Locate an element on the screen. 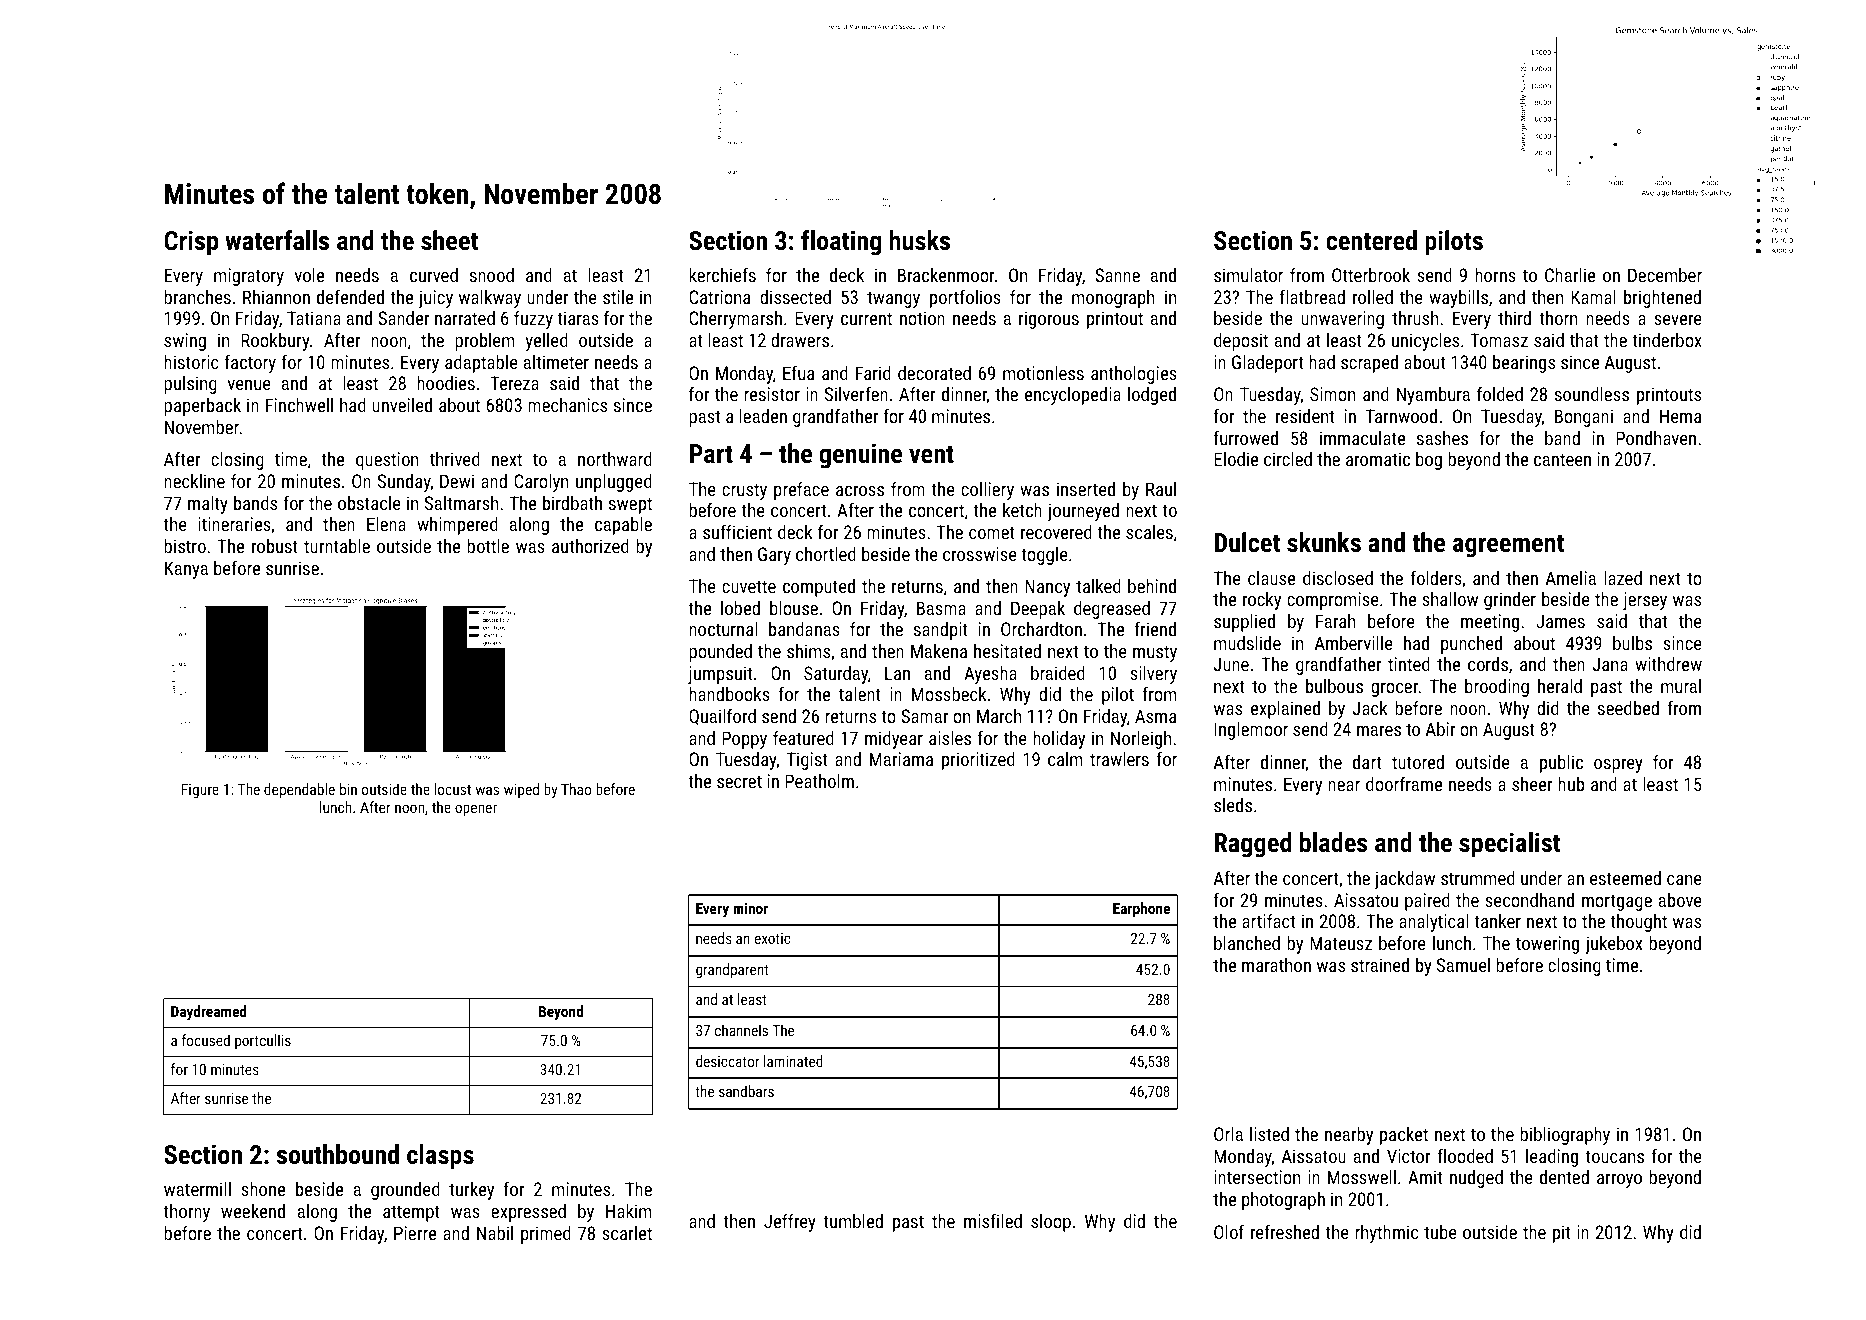 The height and width of the screenshot is (1320, 1866). tumbled is located at coordinates (853, 1221).
